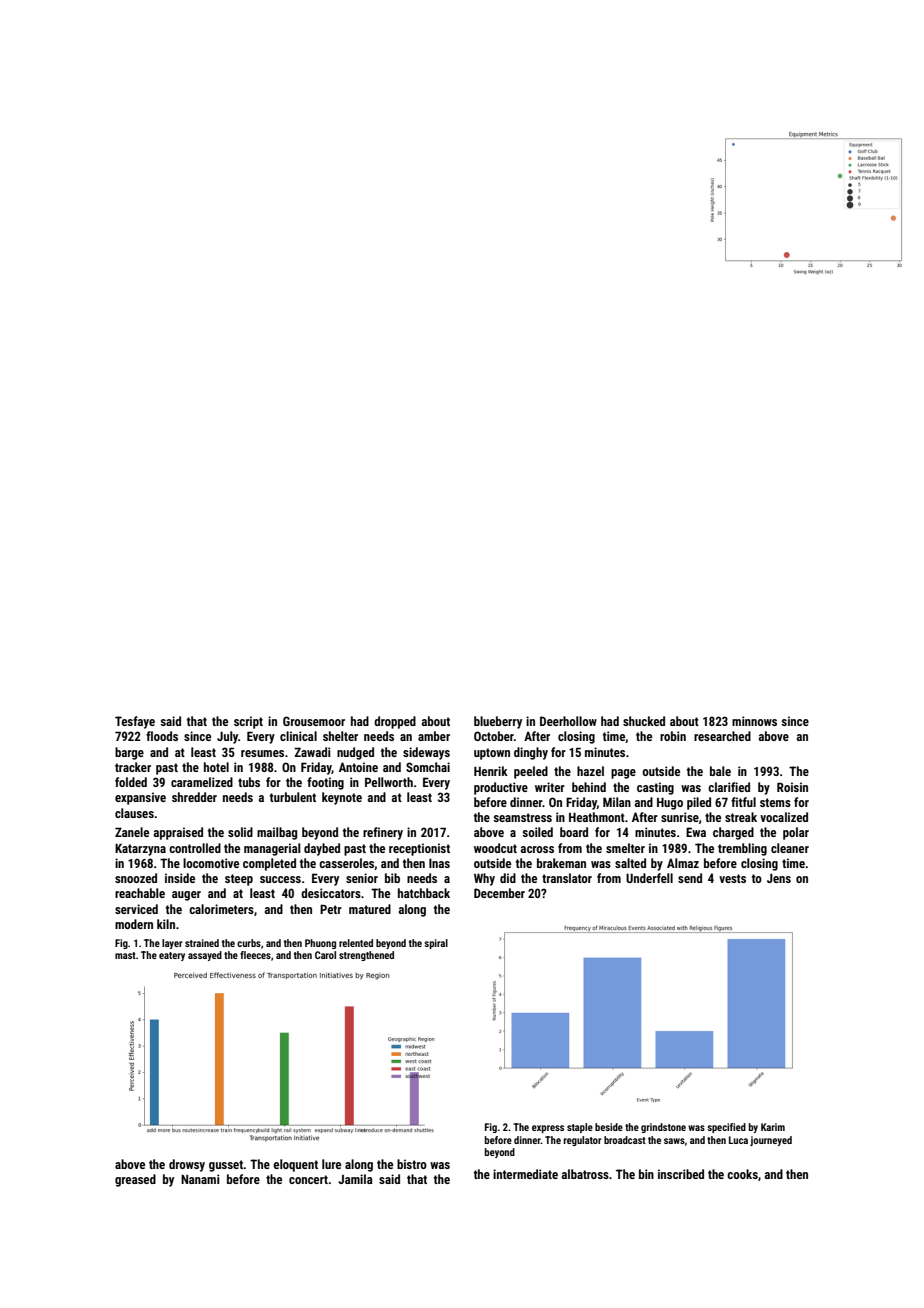 The height and width of the screenshot is (1308, 924). What do you see at coordinates (135, 722) in the screenshot?
I see `Tesfaye` at bounding box center [135, 722].
